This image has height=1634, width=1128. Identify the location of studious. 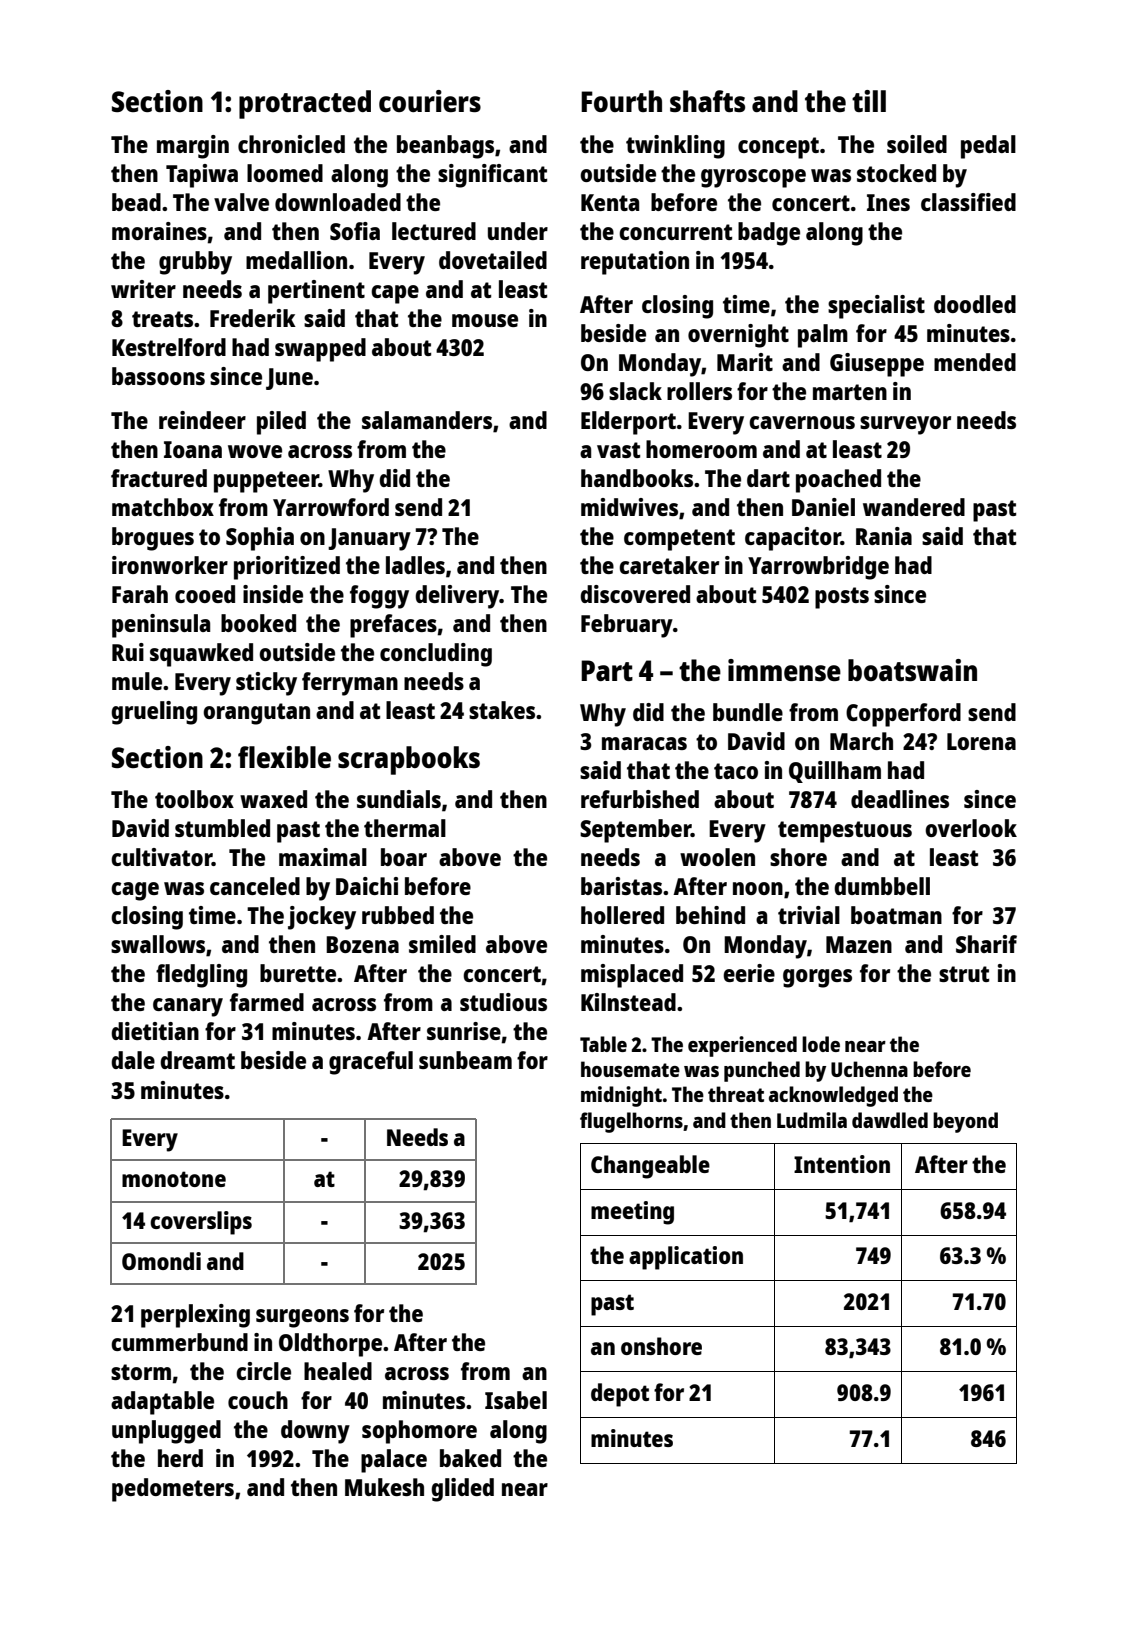
(503, 1002).
